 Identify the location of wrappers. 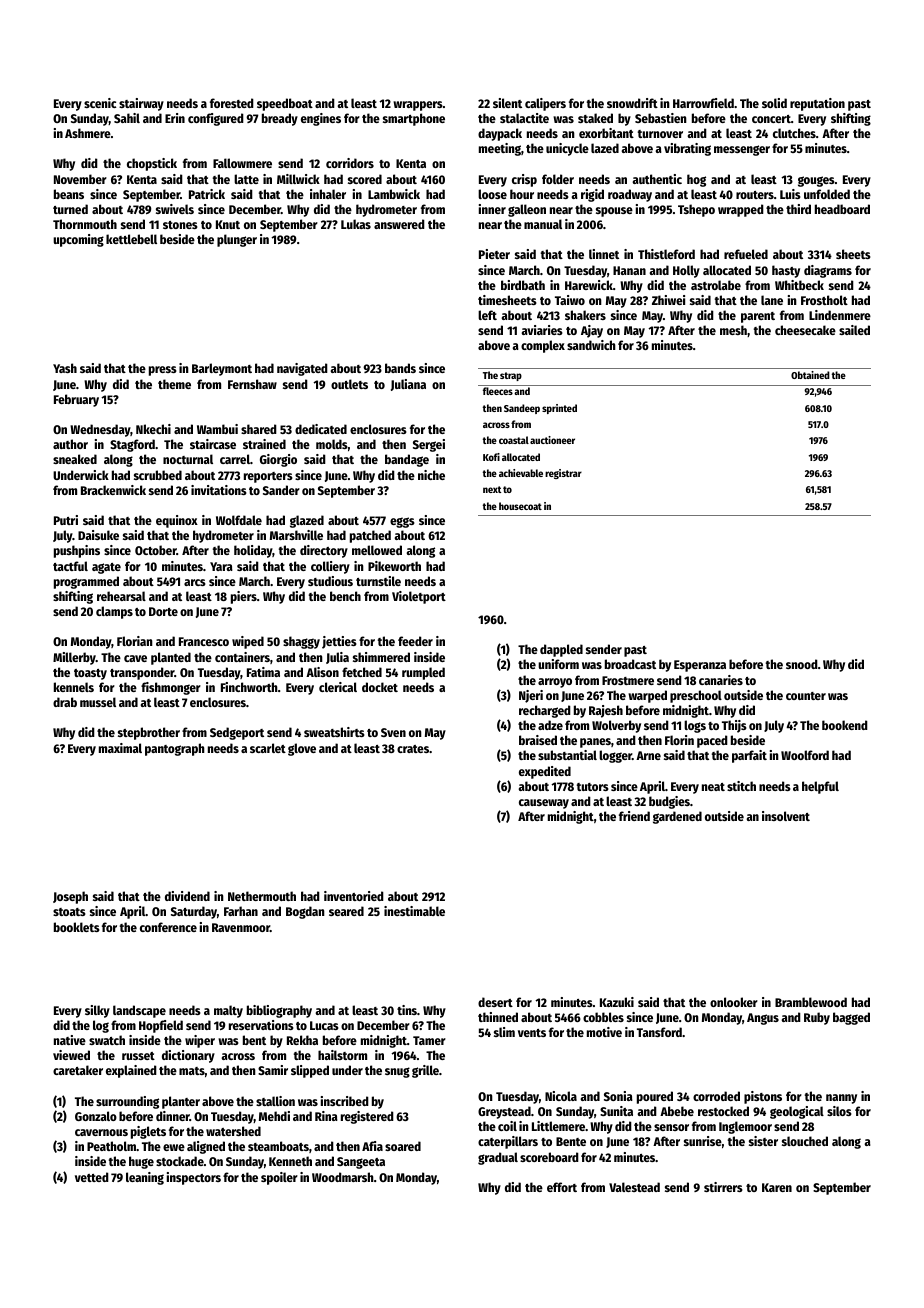
(418, 106).
